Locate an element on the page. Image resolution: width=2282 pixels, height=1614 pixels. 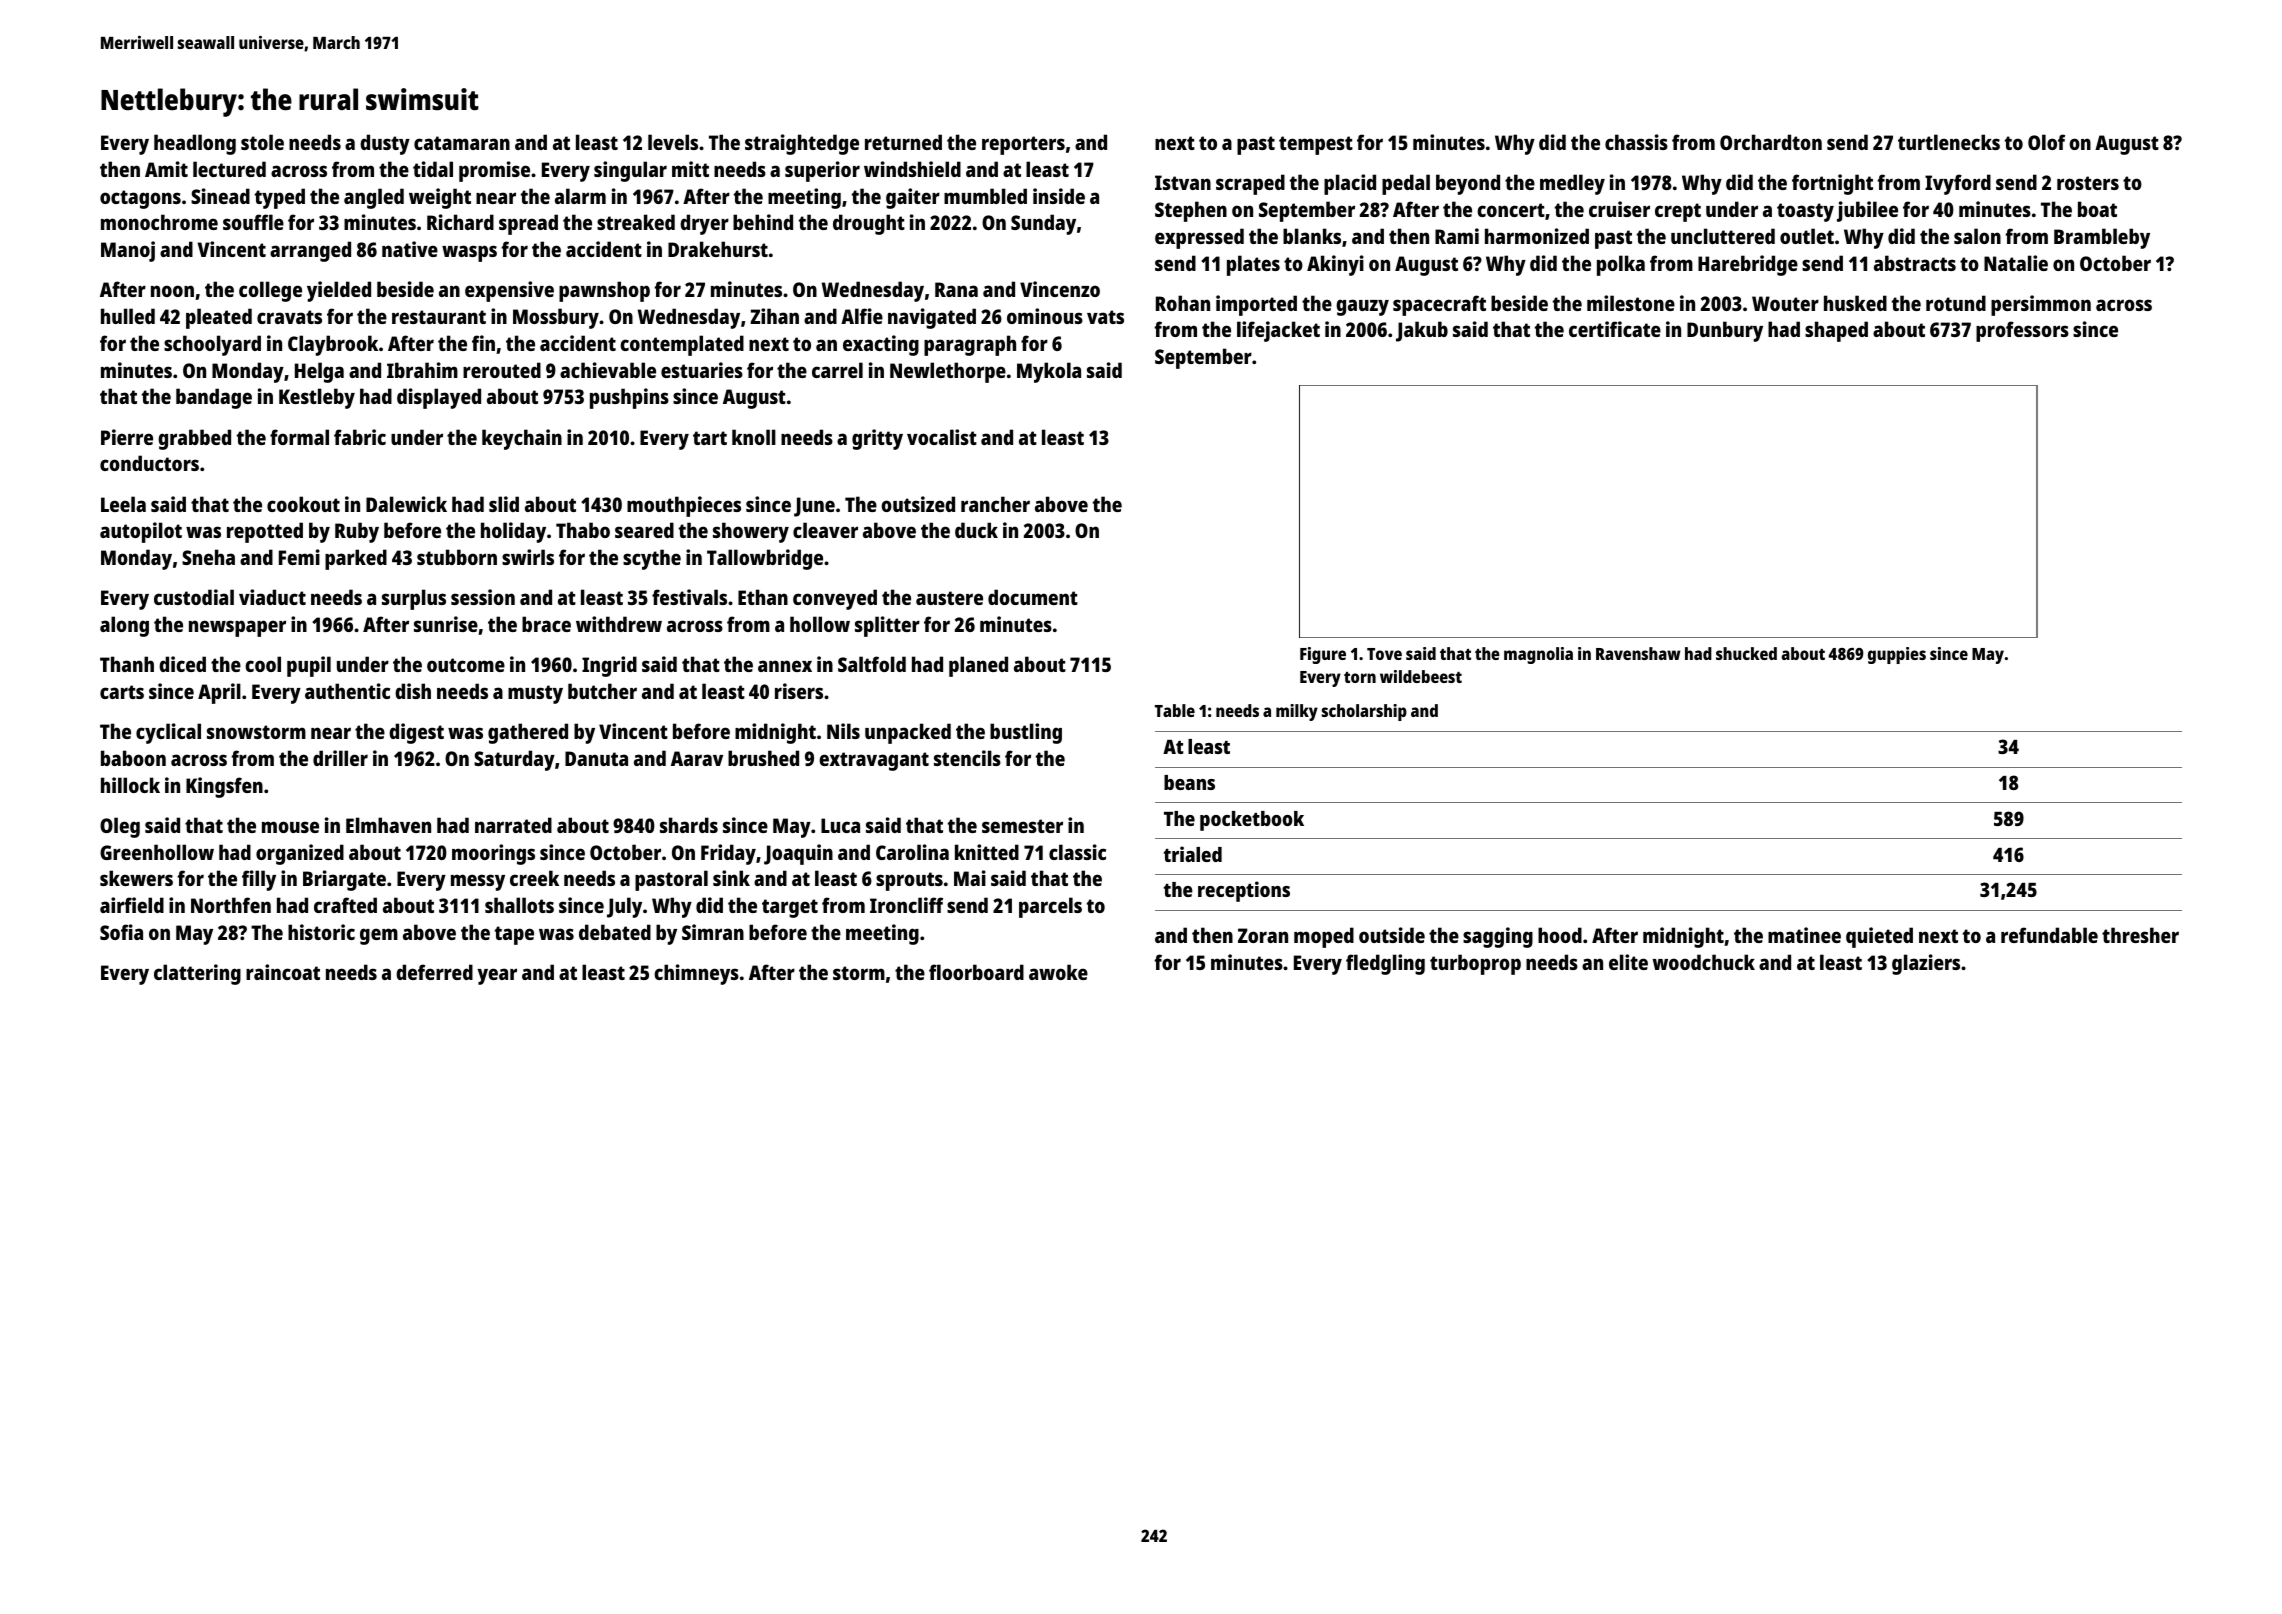
year is located at coordinates (497, 976).
